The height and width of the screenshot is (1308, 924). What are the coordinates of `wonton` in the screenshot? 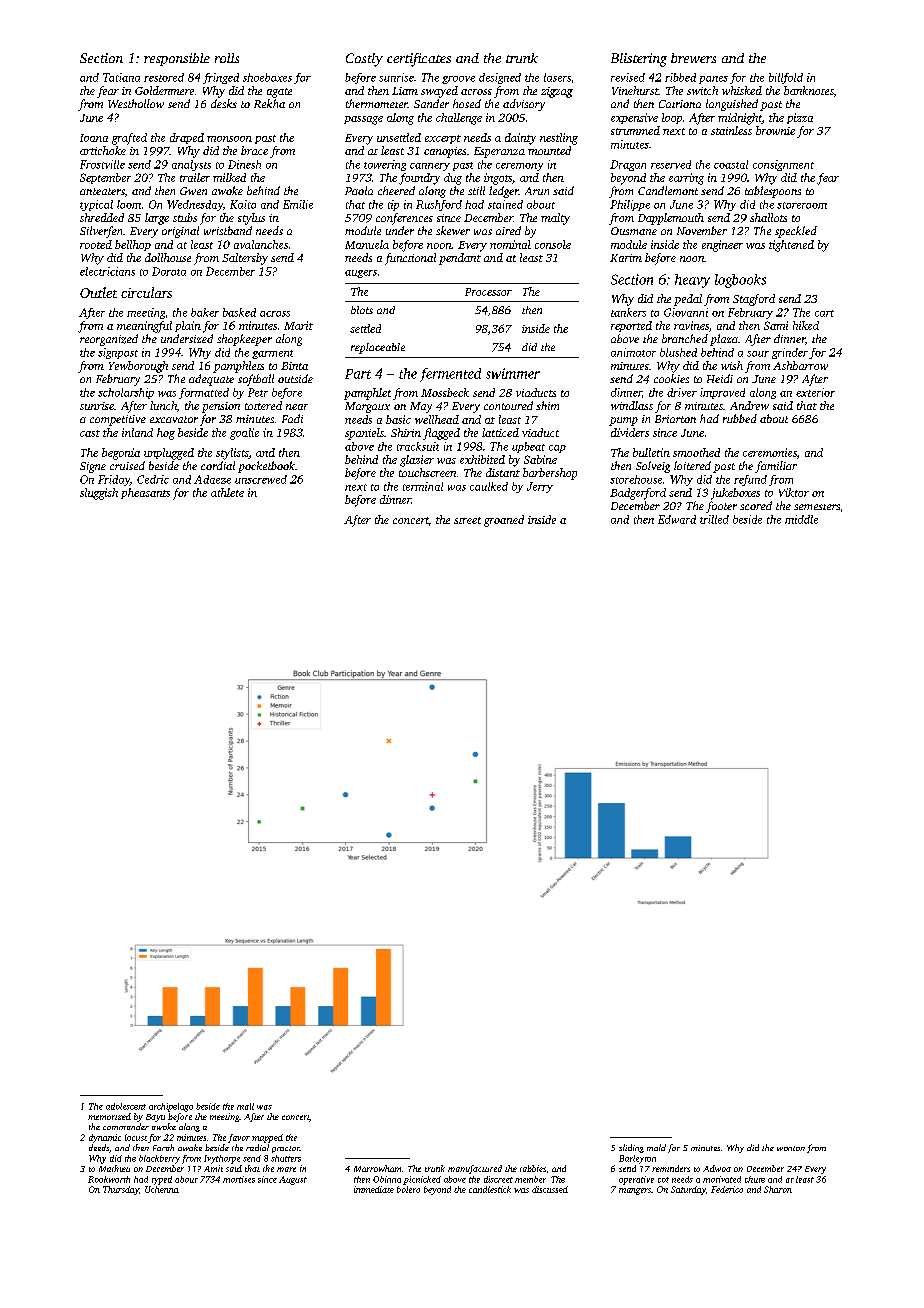 It's located at (791, 1148).
